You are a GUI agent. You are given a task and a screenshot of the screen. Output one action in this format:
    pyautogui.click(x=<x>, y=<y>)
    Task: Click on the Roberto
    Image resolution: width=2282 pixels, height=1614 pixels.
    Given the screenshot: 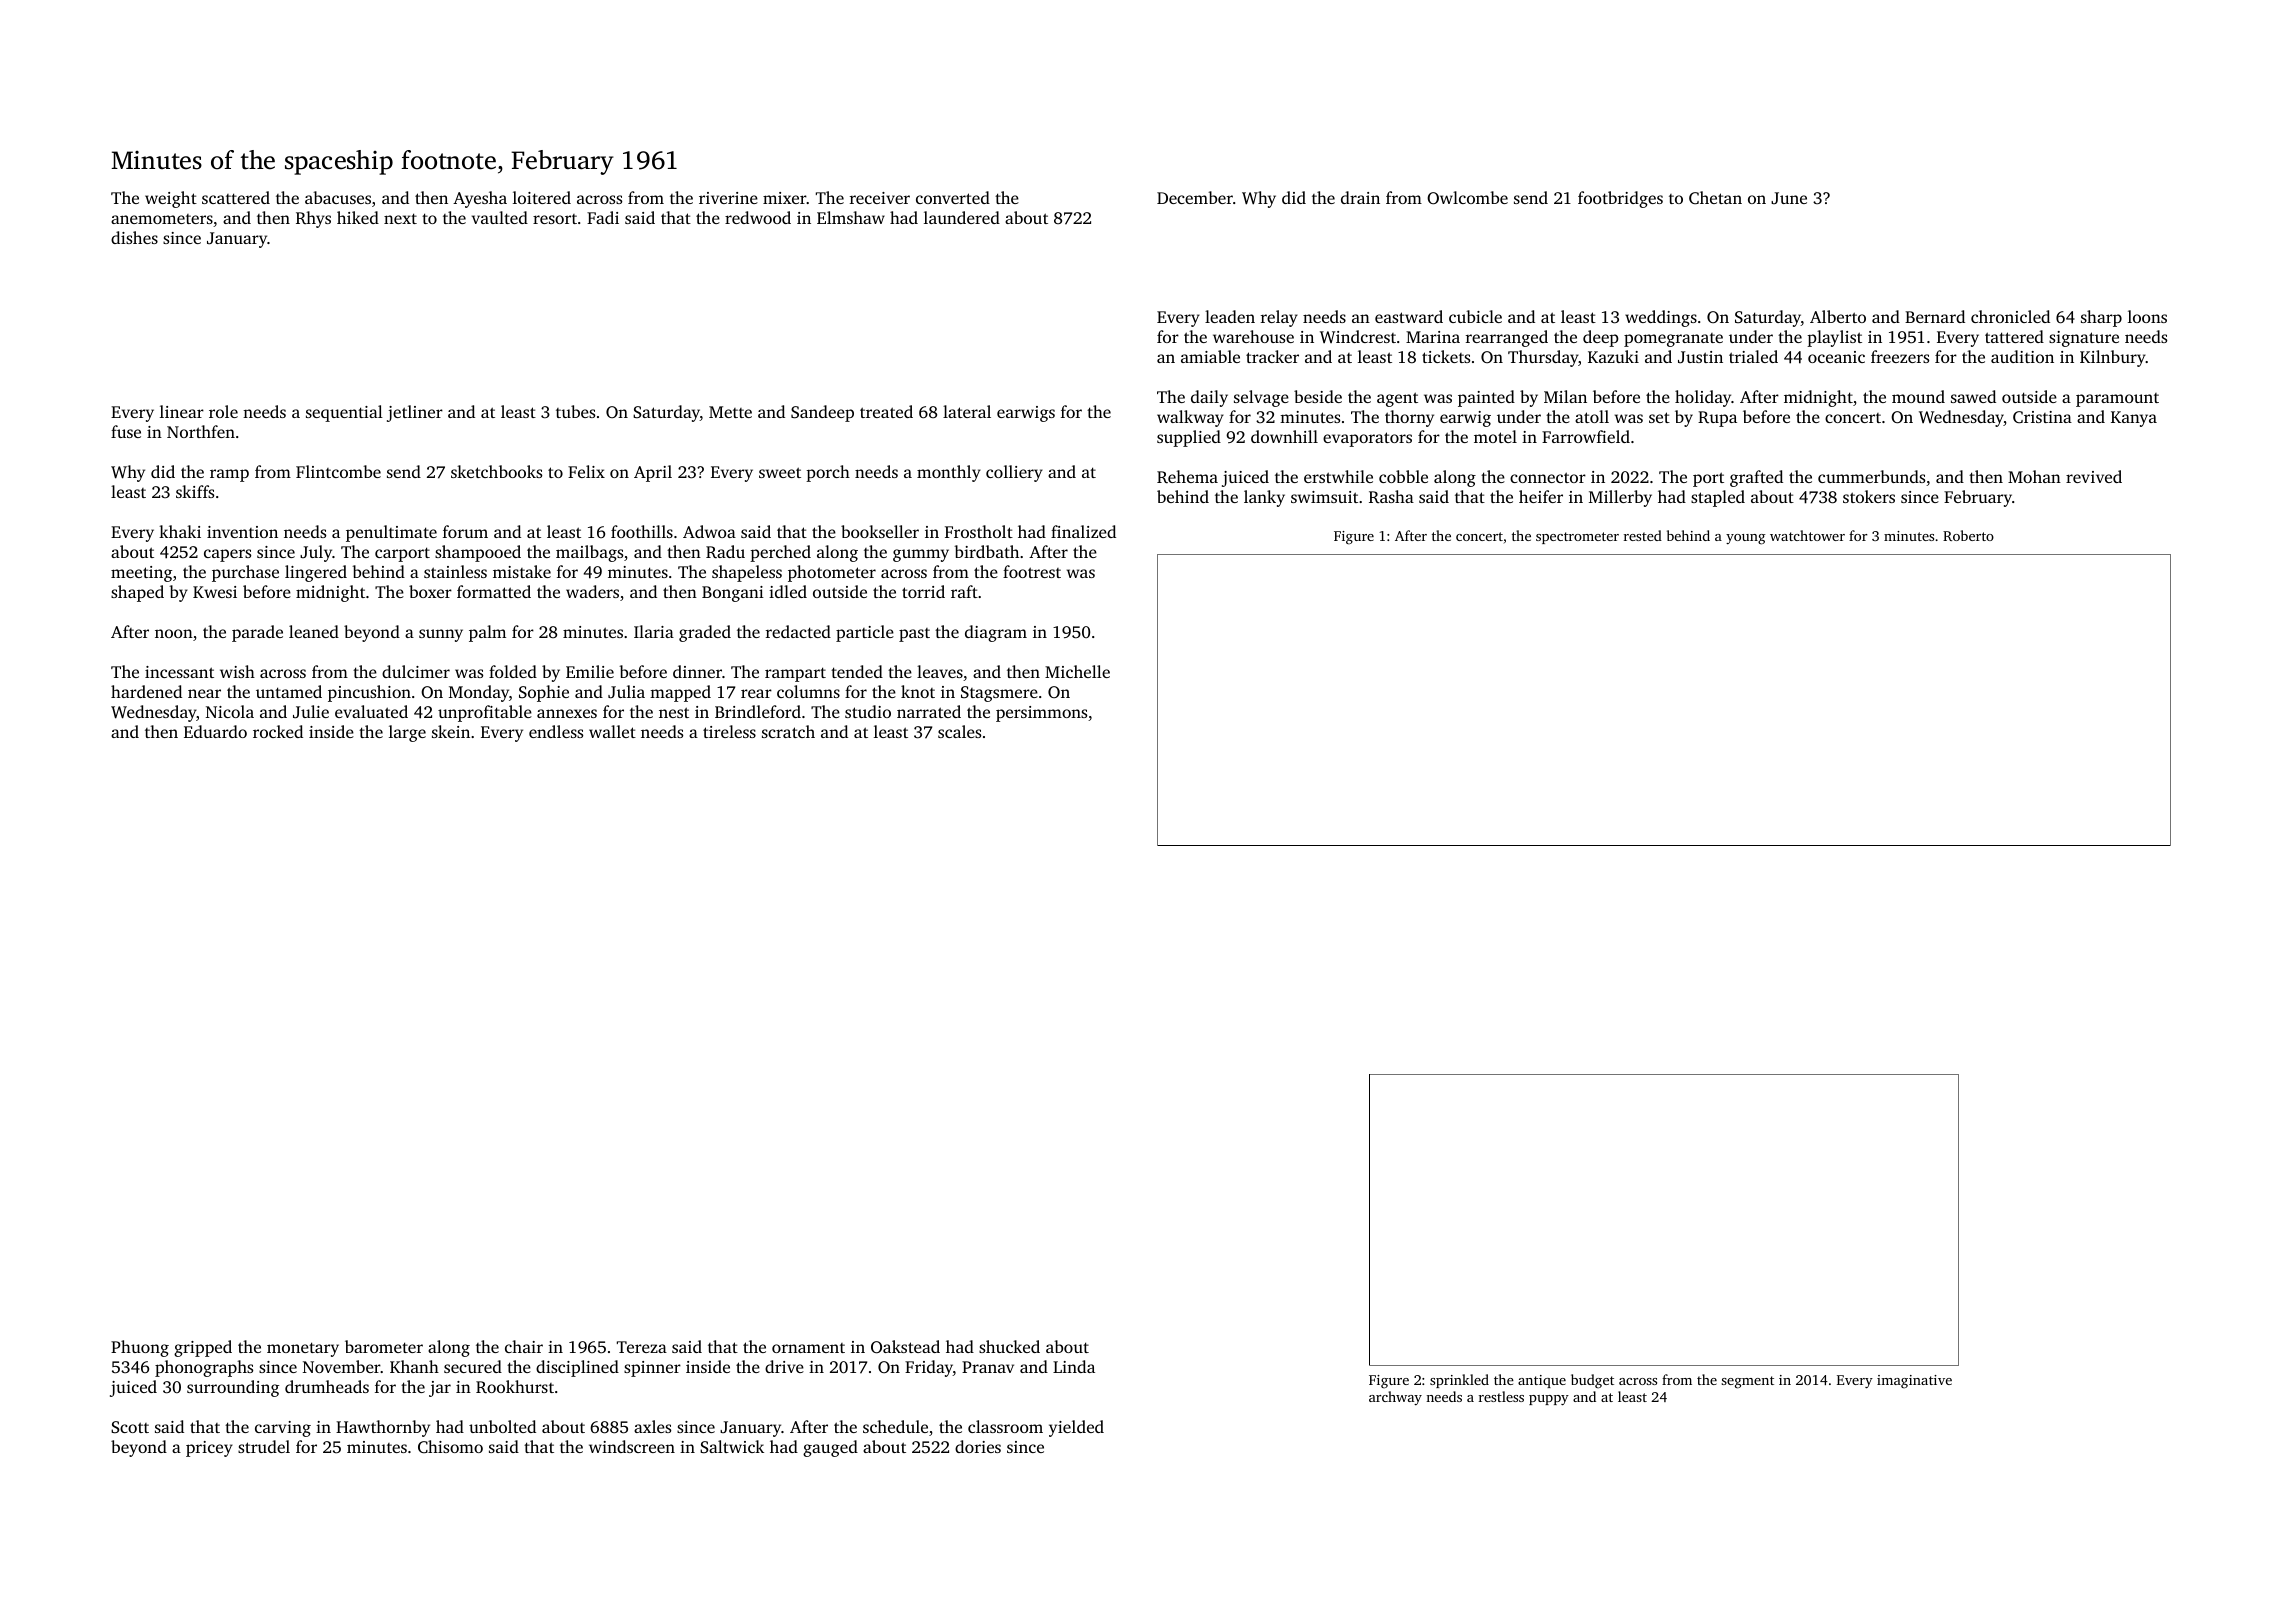 What is the action you would take?
    pyautogui.click(x=1968, y=535)
